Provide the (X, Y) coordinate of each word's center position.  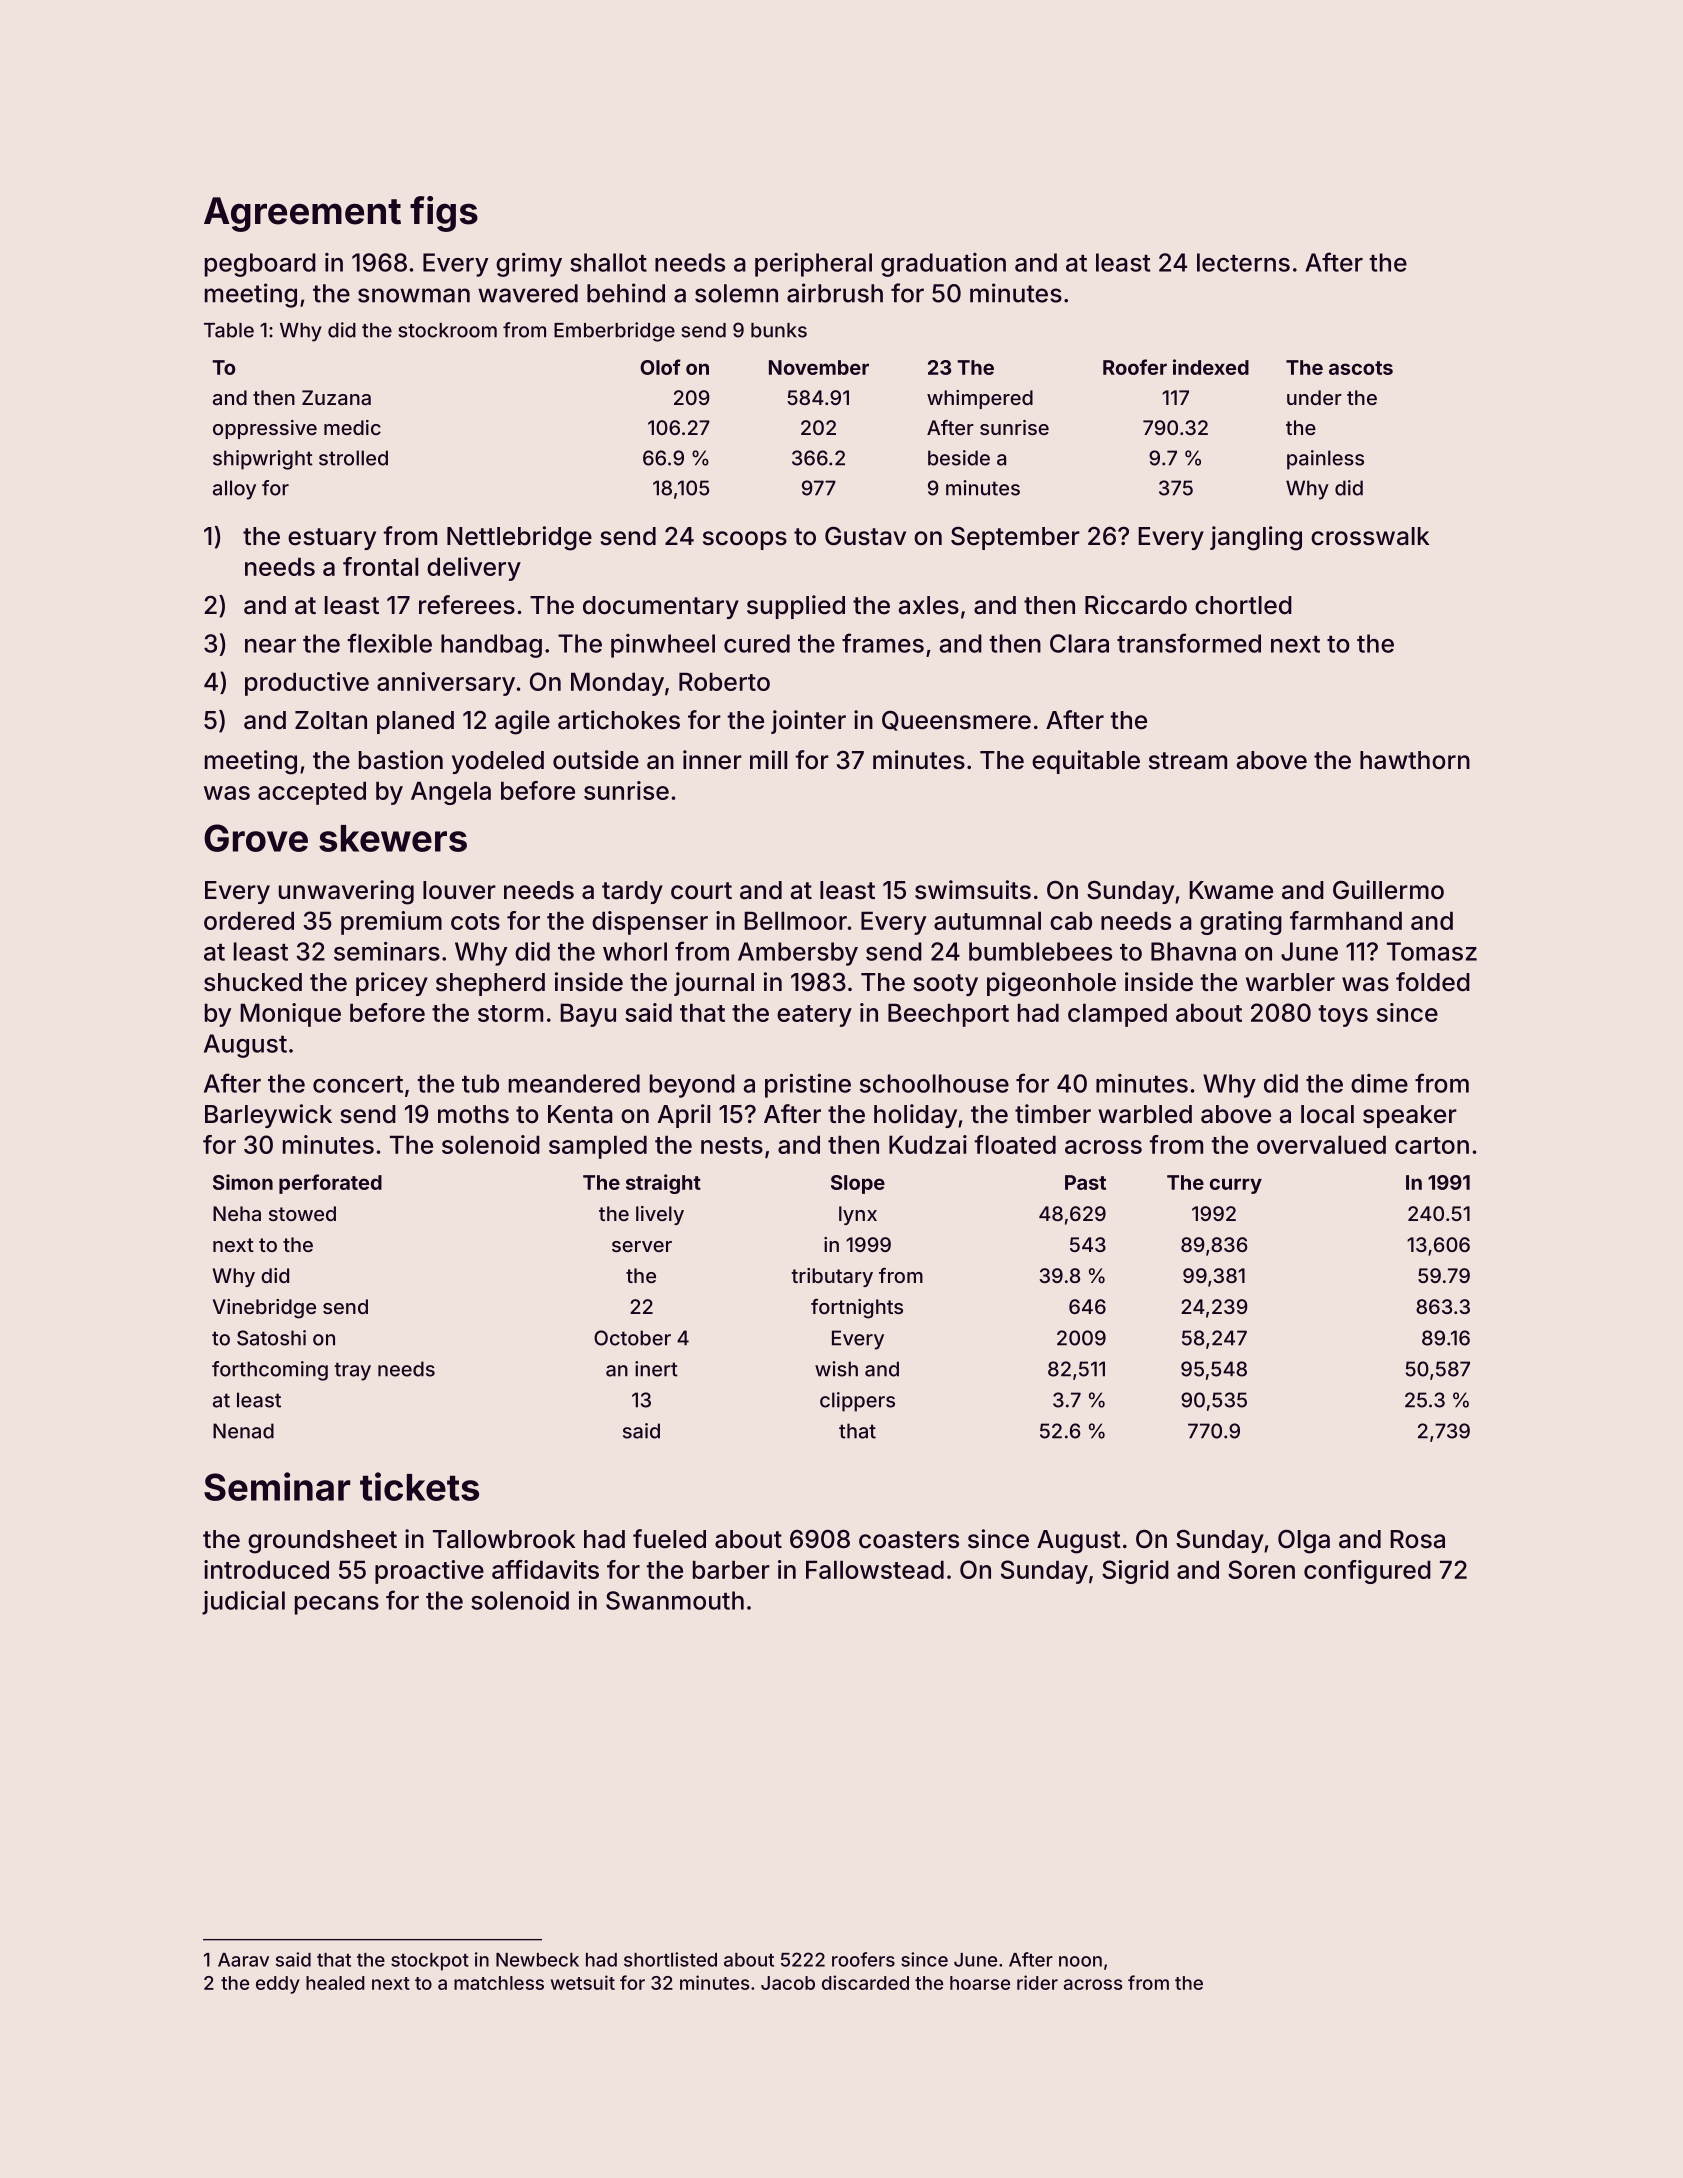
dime (1379, 1083)
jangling (1256, 538)
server (642, 1246)
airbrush (835, 293)
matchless (499, 1983)
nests (732, 1145)
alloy (234, 490)
